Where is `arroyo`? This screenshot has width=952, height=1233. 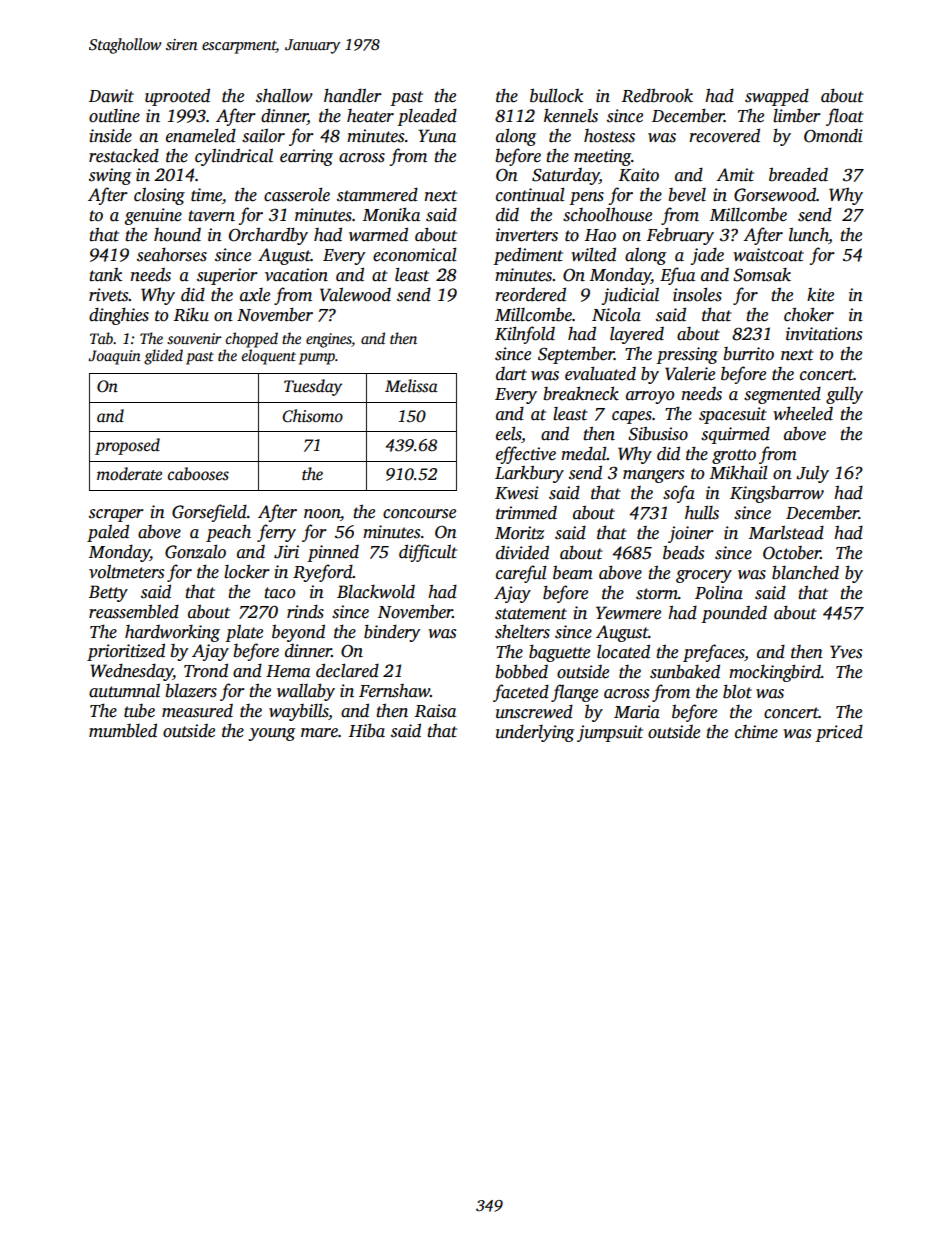
arroyo is located at coordinates (650, 397).
